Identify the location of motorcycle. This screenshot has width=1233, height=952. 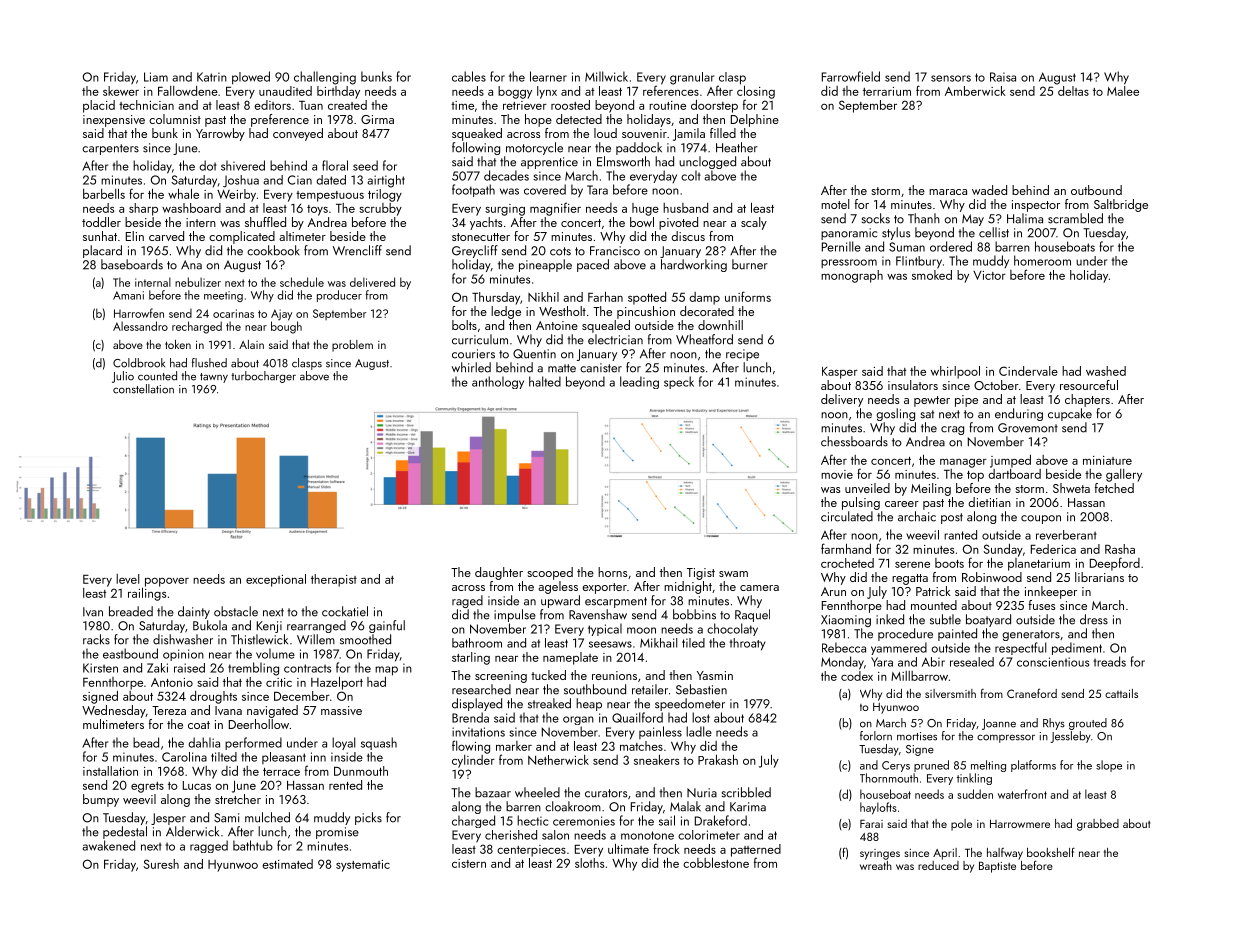
(534, 148).
